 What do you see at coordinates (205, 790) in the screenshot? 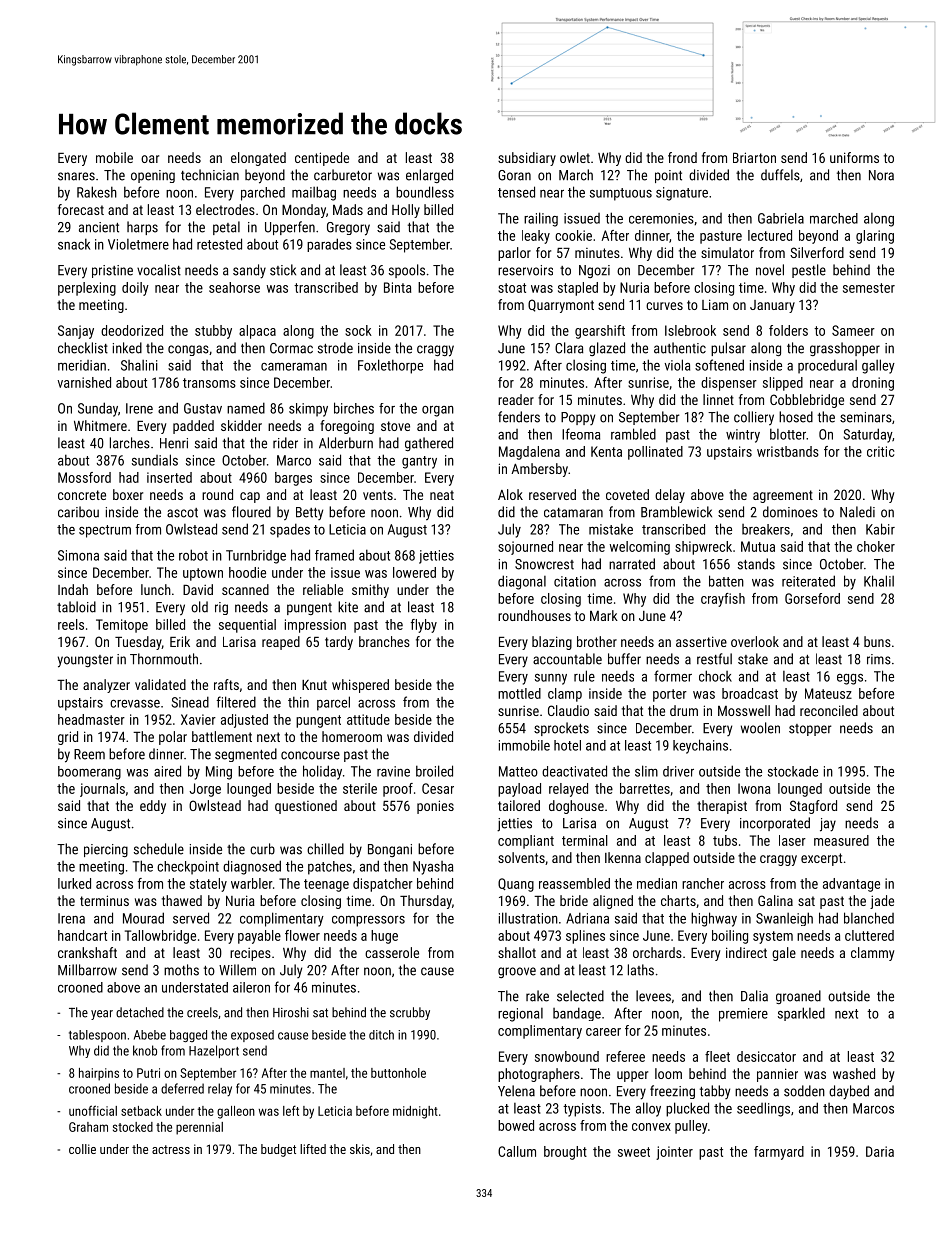
I see `Jorge` at bounding box center [205, 790].
